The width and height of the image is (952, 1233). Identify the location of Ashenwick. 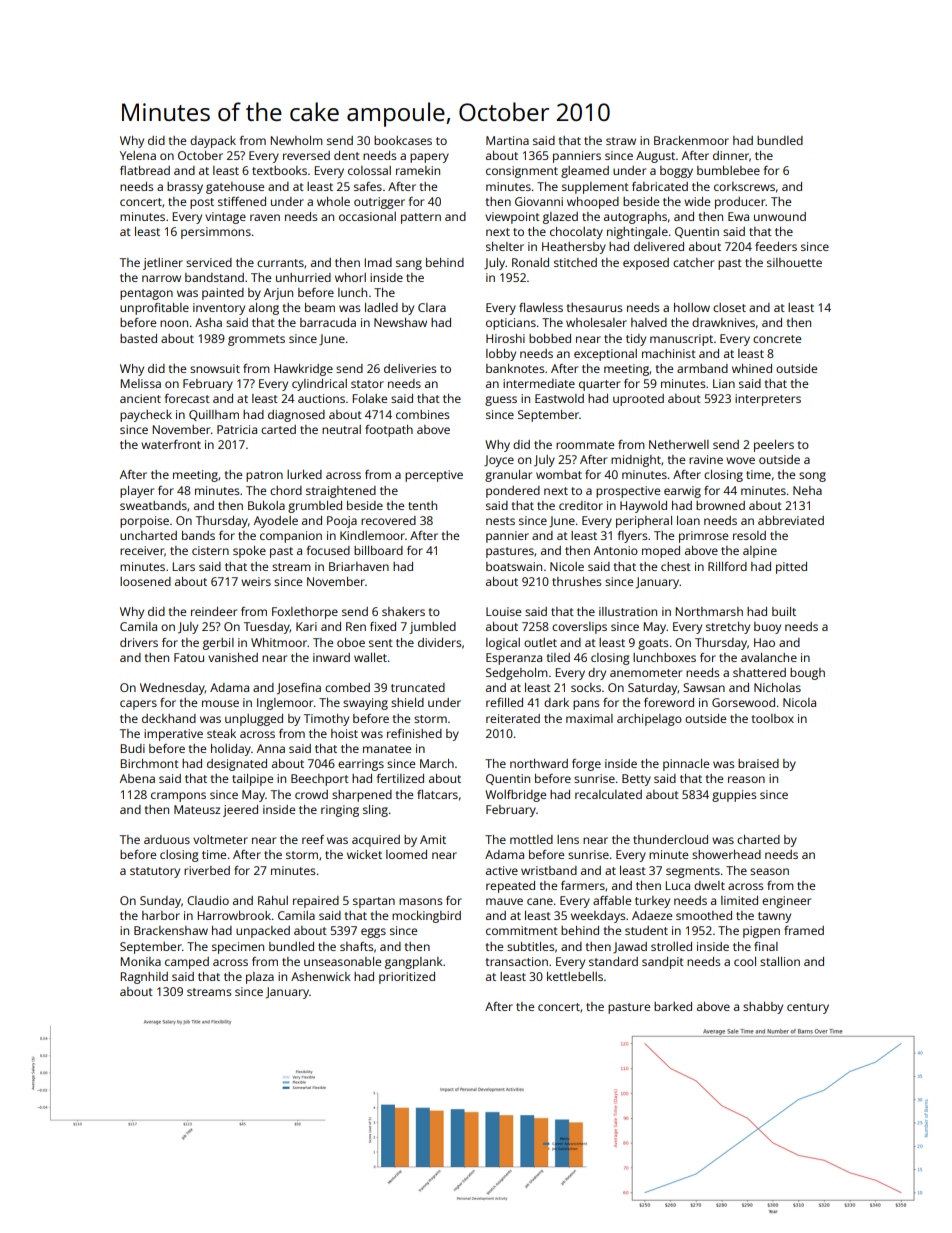
(321, 976).
